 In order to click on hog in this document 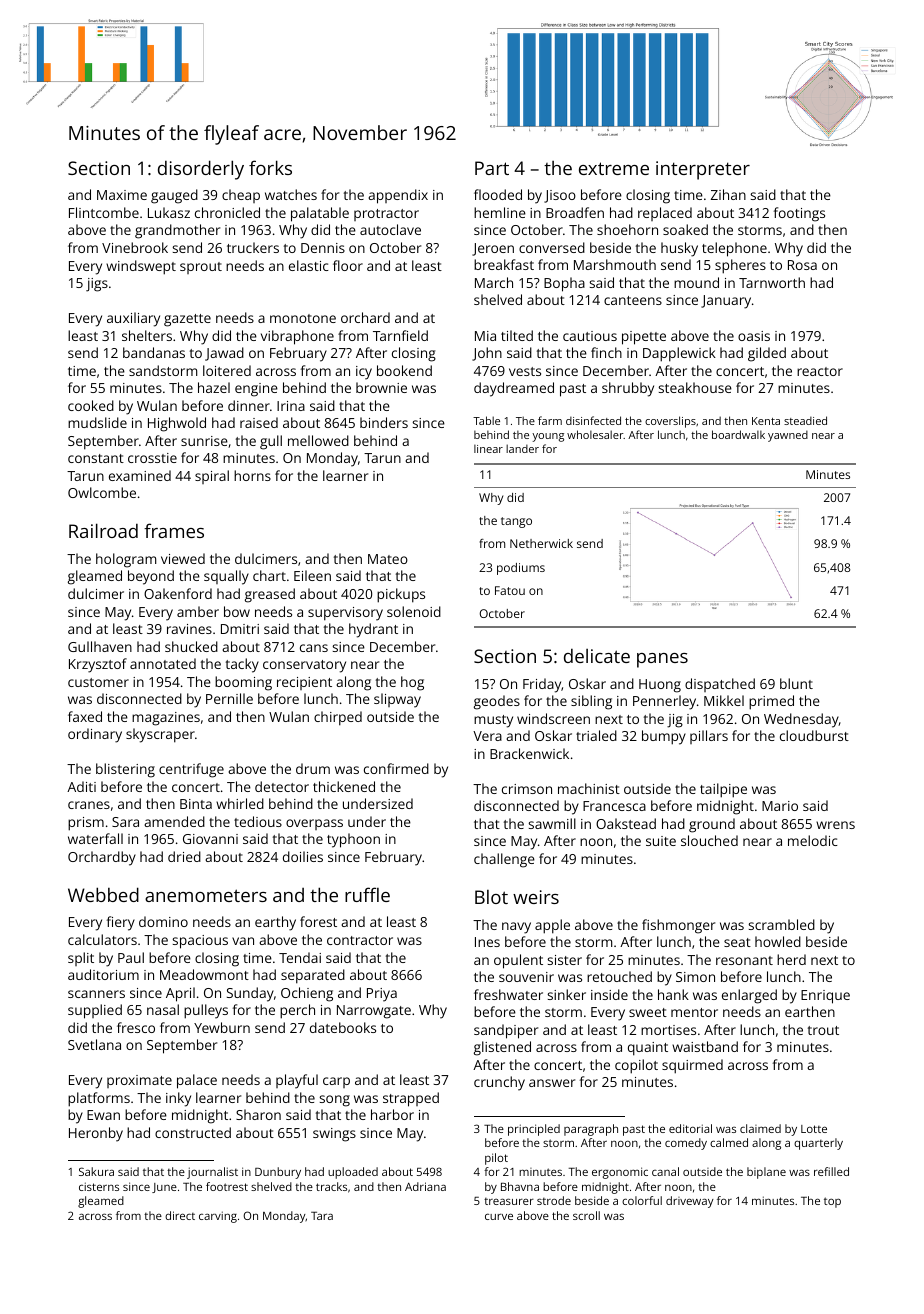, I will do `click(412, 683)`.
